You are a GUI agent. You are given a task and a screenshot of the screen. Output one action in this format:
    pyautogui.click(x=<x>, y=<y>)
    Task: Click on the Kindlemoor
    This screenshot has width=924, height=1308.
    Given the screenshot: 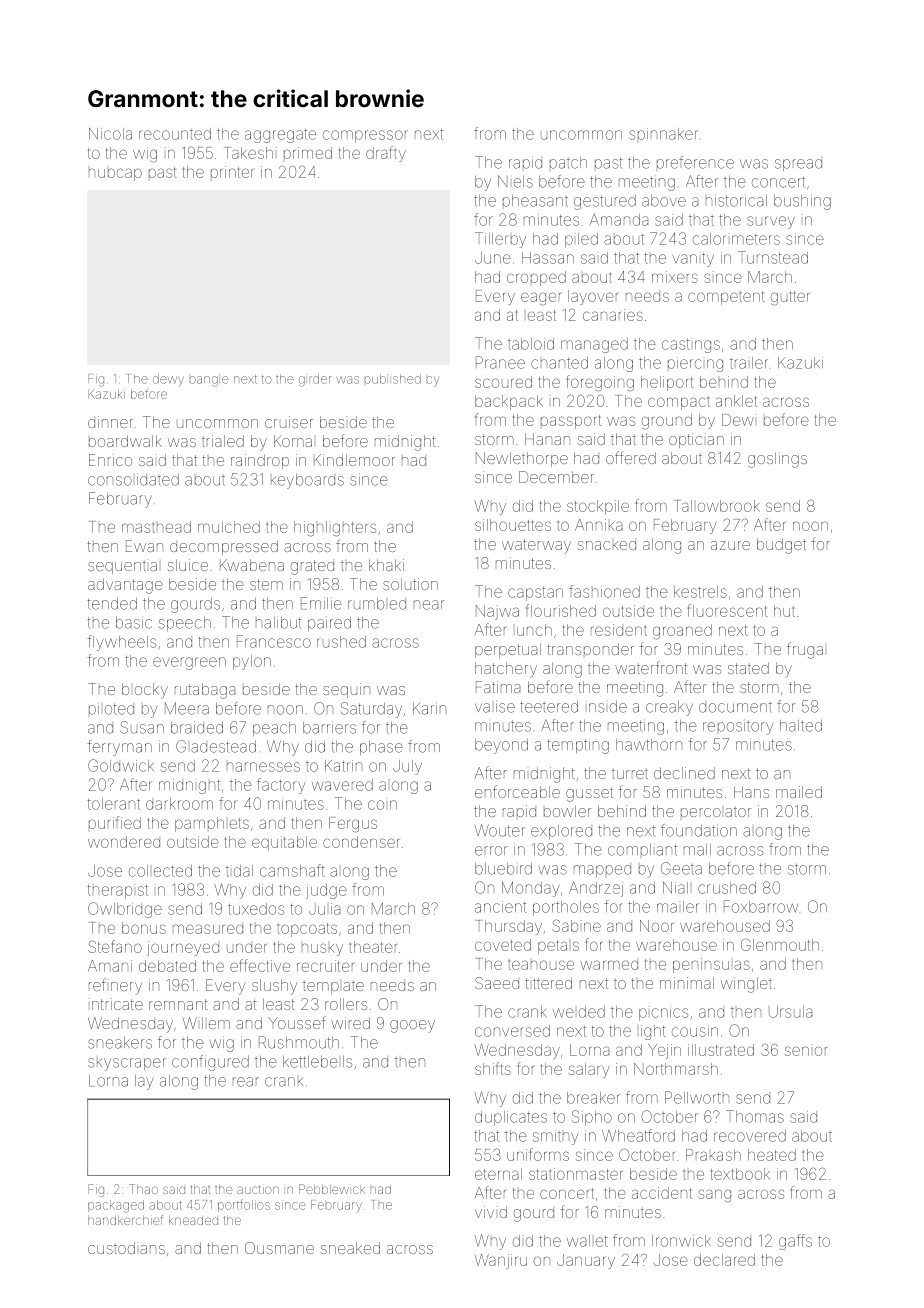 What is the action you would take?
    pyautogui.click(x=354, y=460)
